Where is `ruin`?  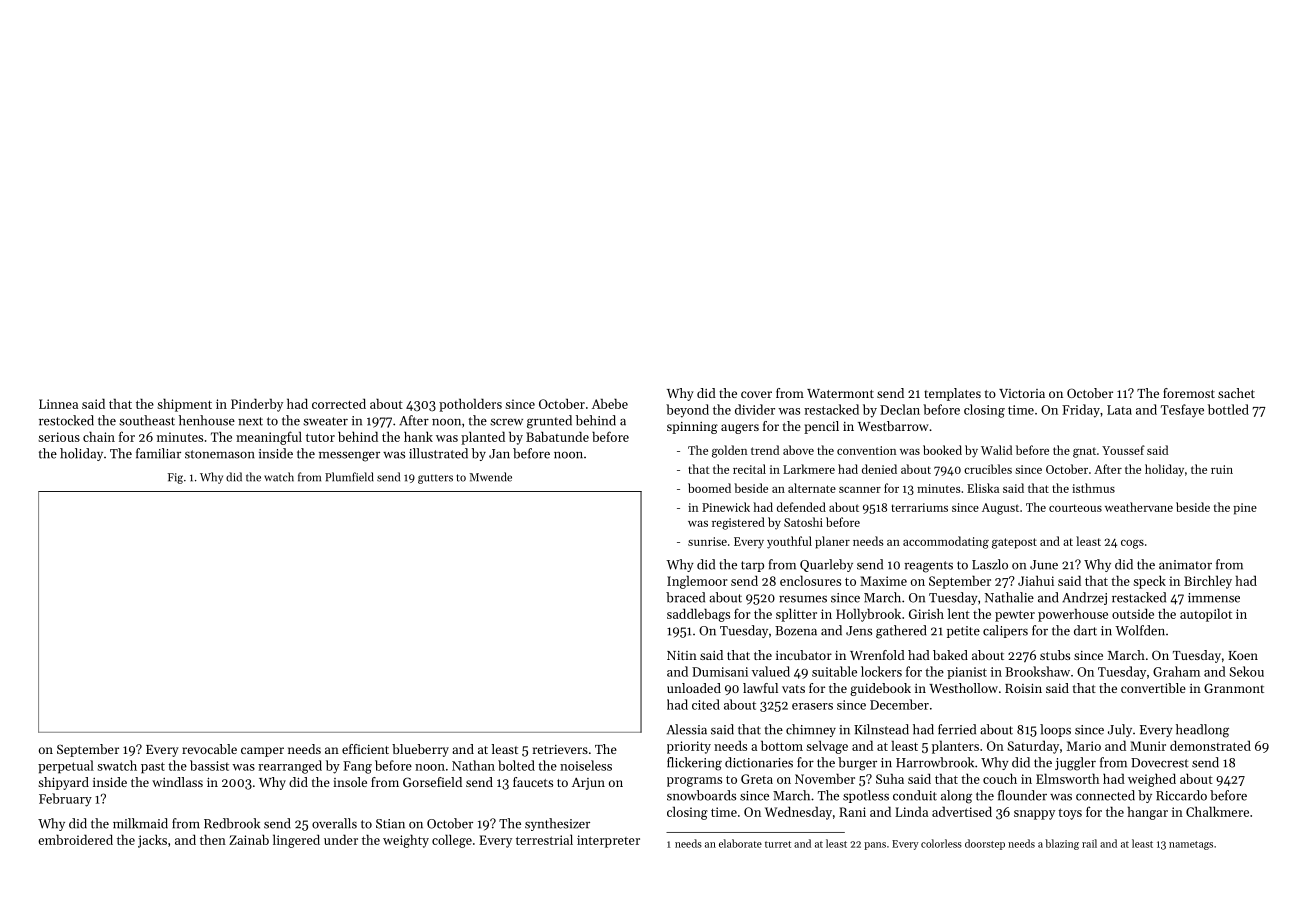 ruin is located at coordinates (1222, 469).
